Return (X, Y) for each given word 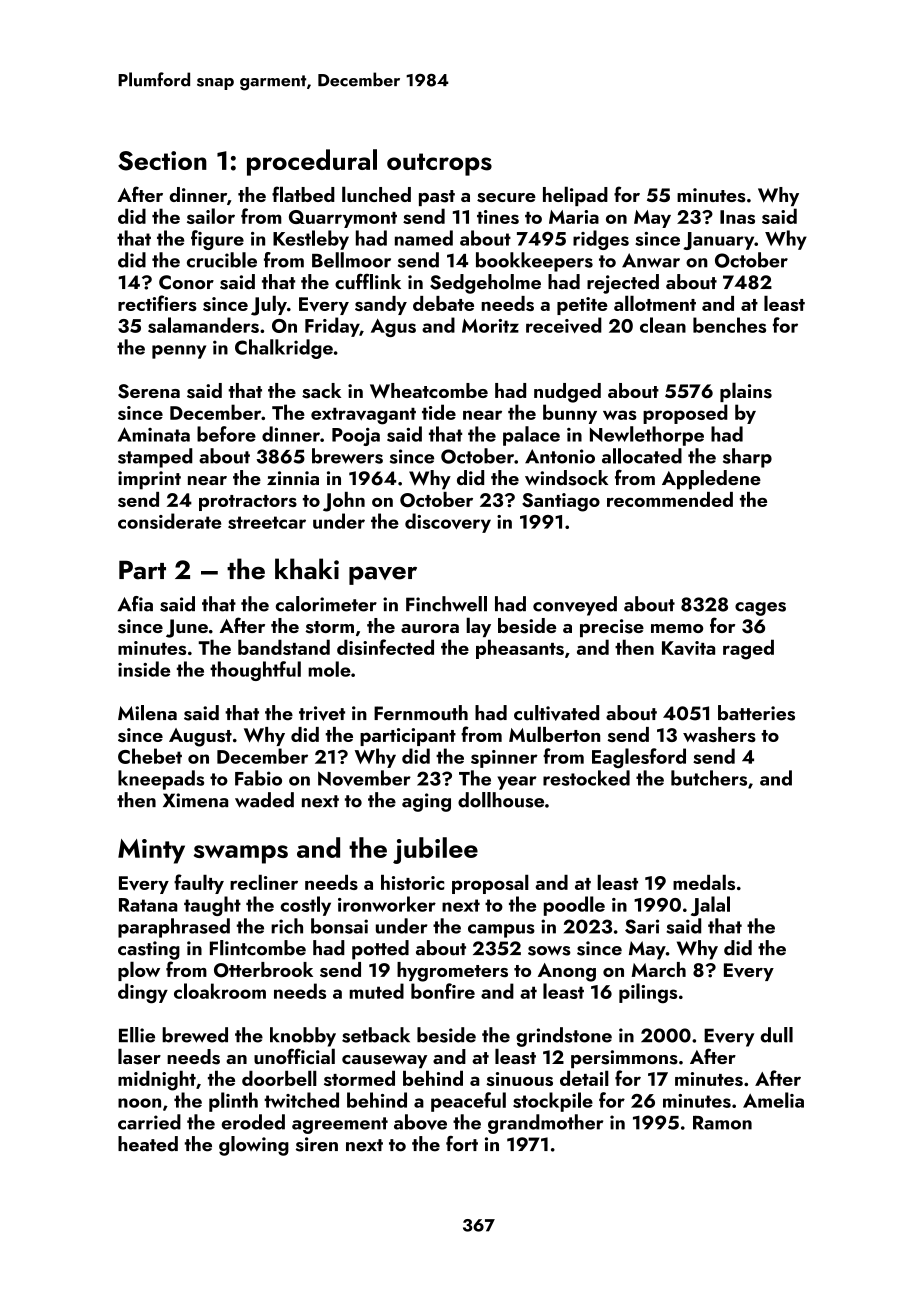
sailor (211, 216)
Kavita (688, 648)
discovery (448, 523)
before (226, 434)
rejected (623, 284)
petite (582, 306)
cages (760, 609)
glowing (254, 1146)
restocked (586, 778)
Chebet (150, 756)
